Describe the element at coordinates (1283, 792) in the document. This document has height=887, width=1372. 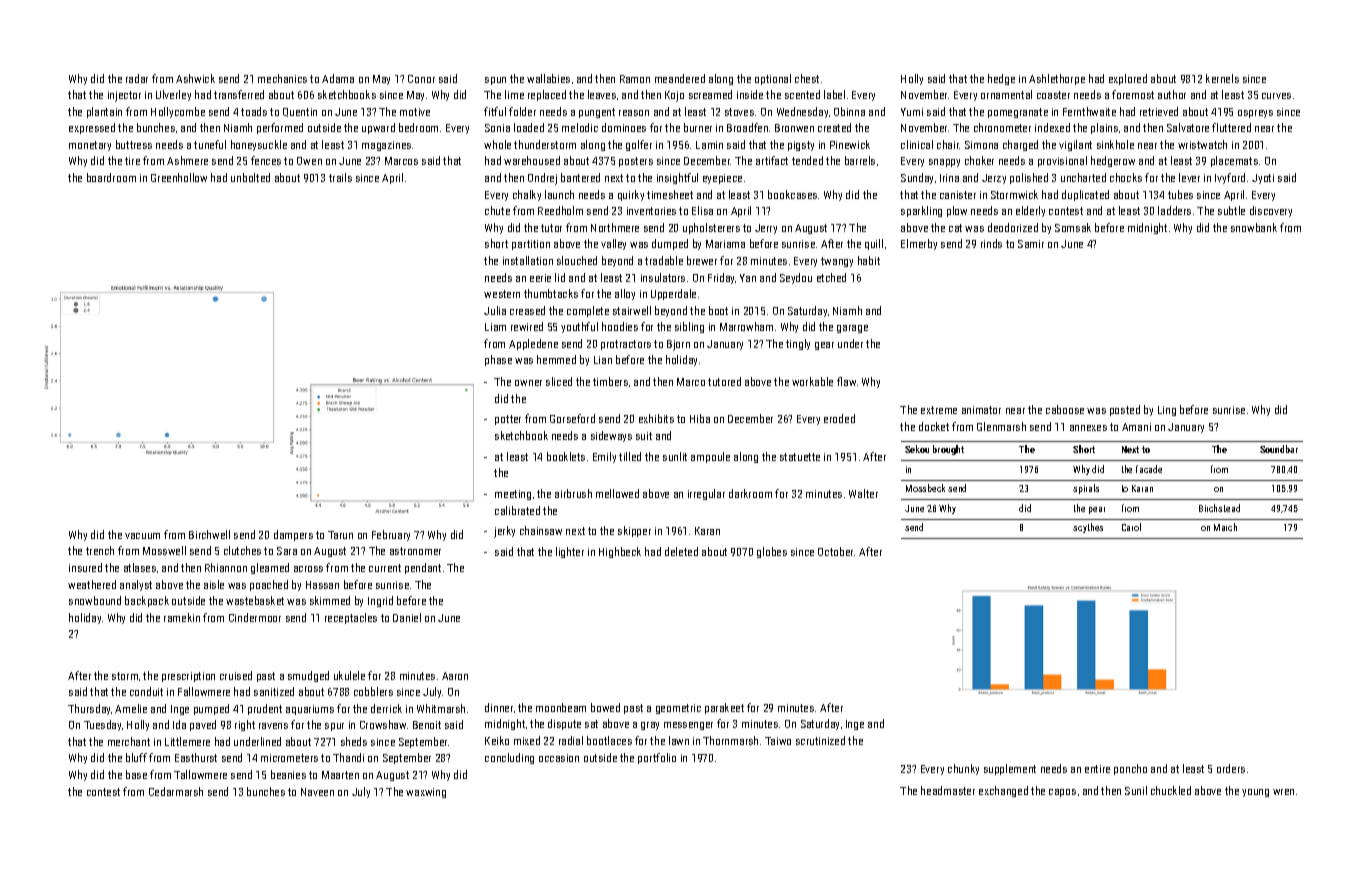
I see `wren` at that location.
